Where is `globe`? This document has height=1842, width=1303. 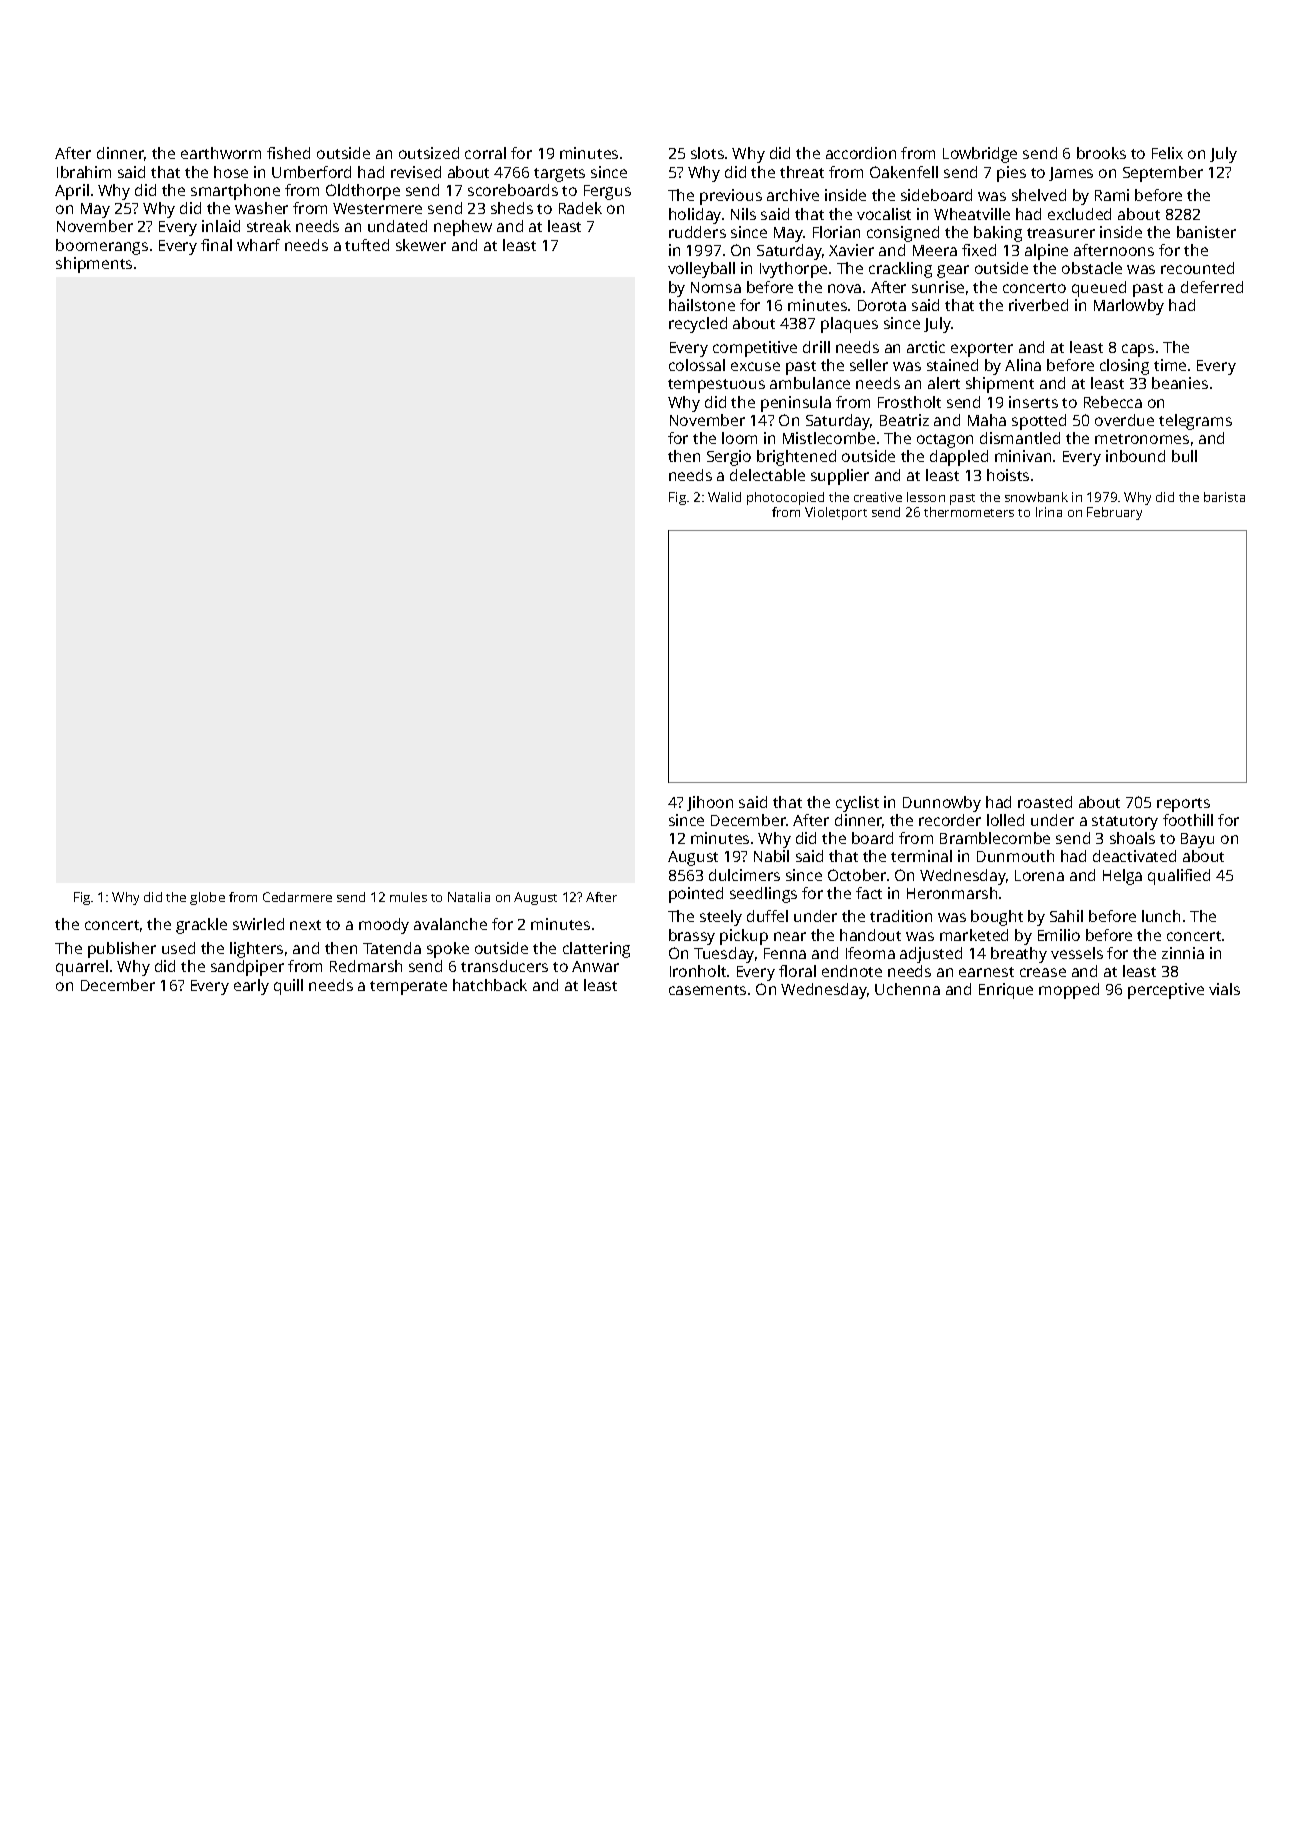 globe is located at coordinates (207, 898).
